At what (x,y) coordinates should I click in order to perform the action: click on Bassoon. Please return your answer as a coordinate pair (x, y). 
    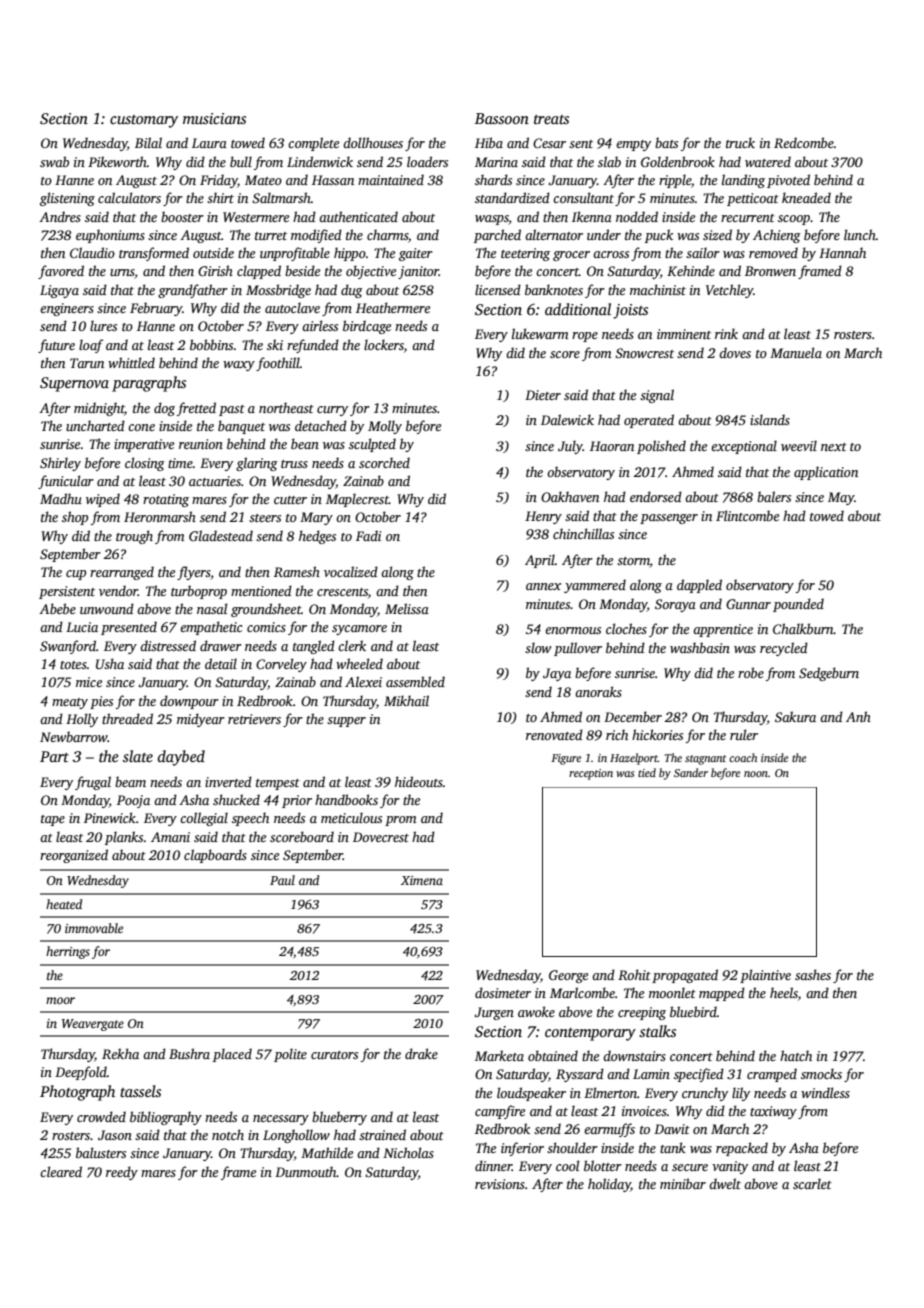
    Looking at the image, I should click on (502, 118).
